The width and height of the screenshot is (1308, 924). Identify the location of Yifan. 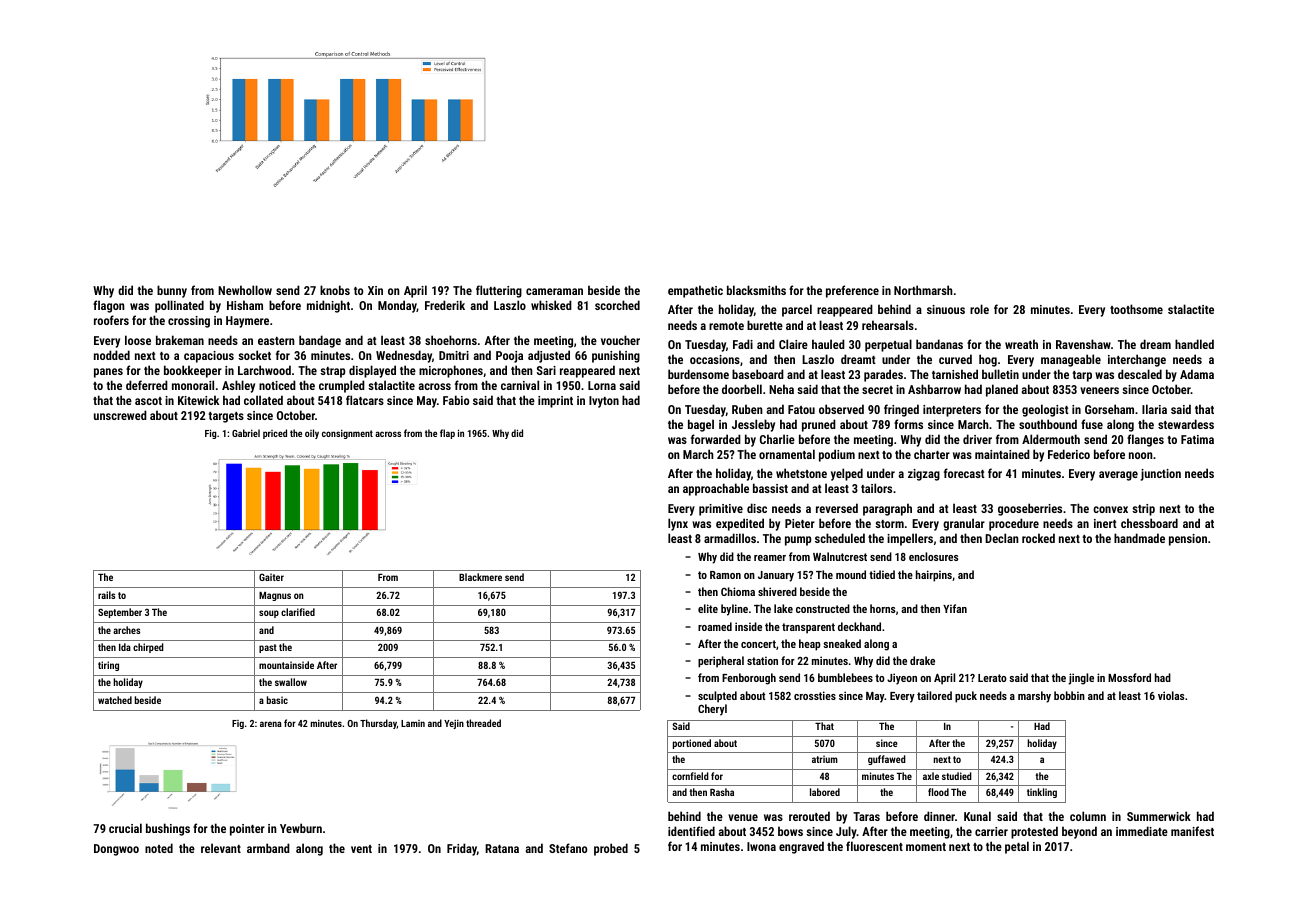
(955, 608).
